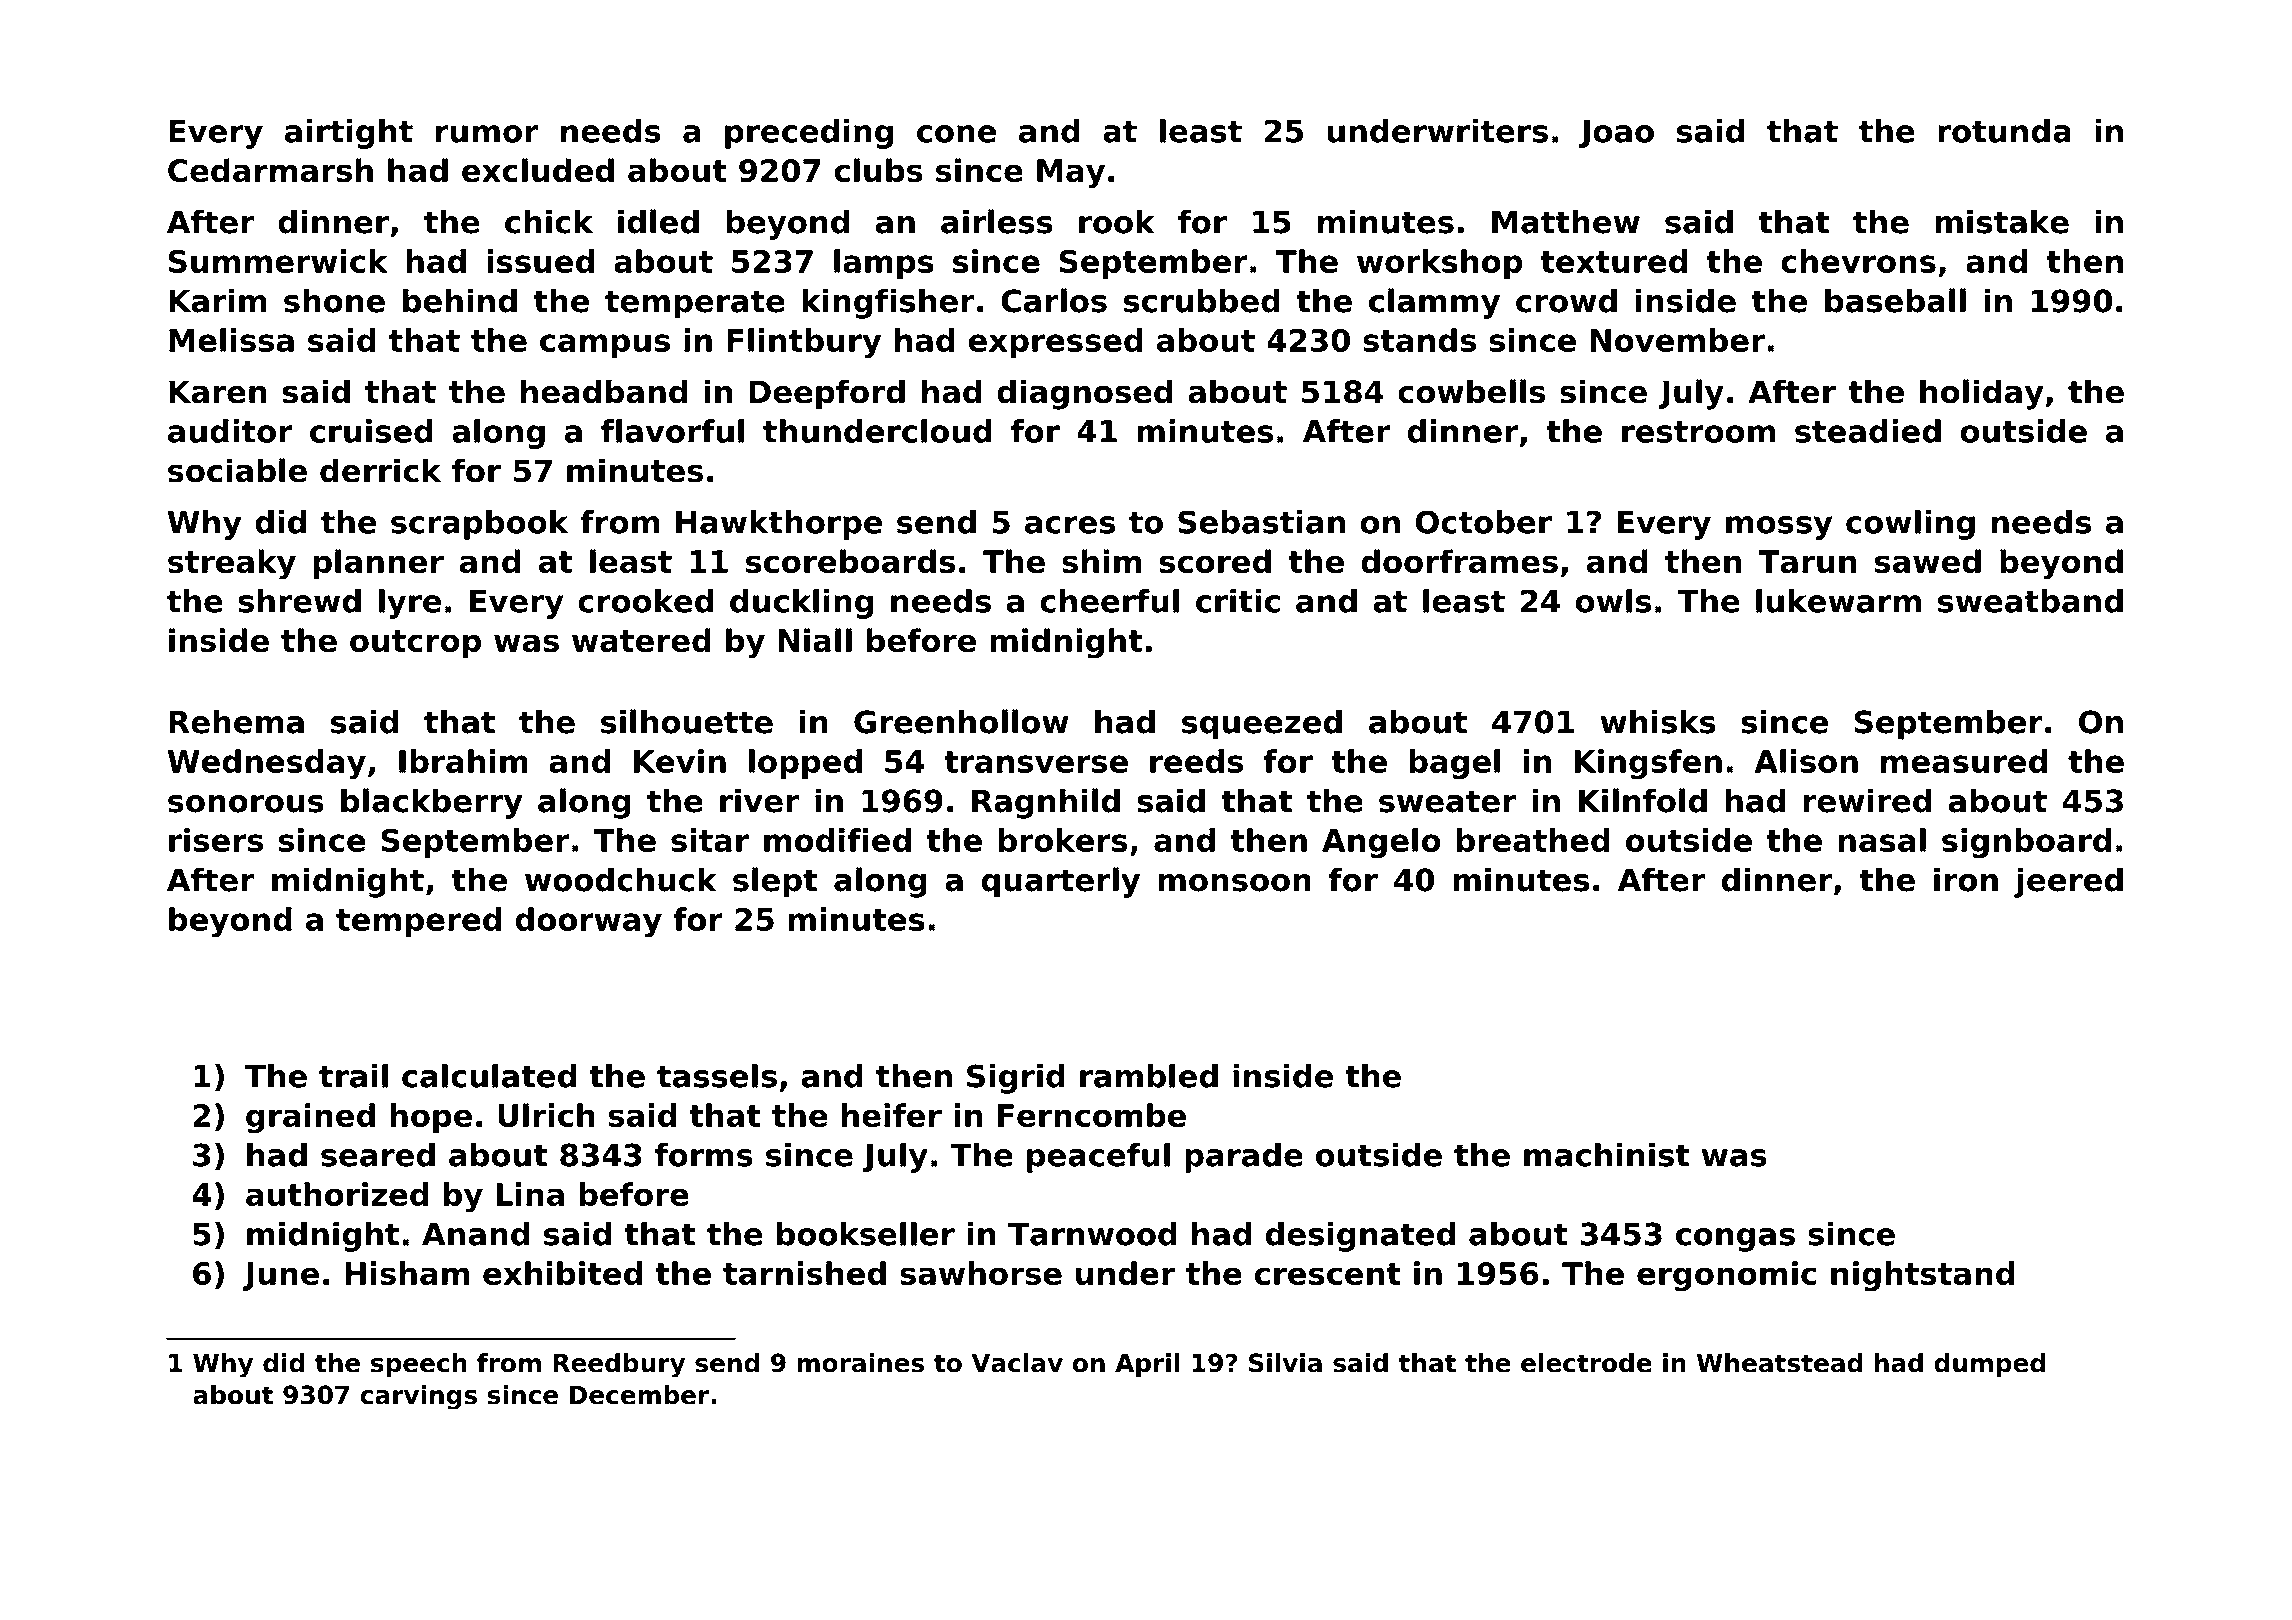 This document has width=2292, height=1620. What do you see at coordinates (639, 1395) in the document?
I see `December` at bounding box center [639, 1395].
